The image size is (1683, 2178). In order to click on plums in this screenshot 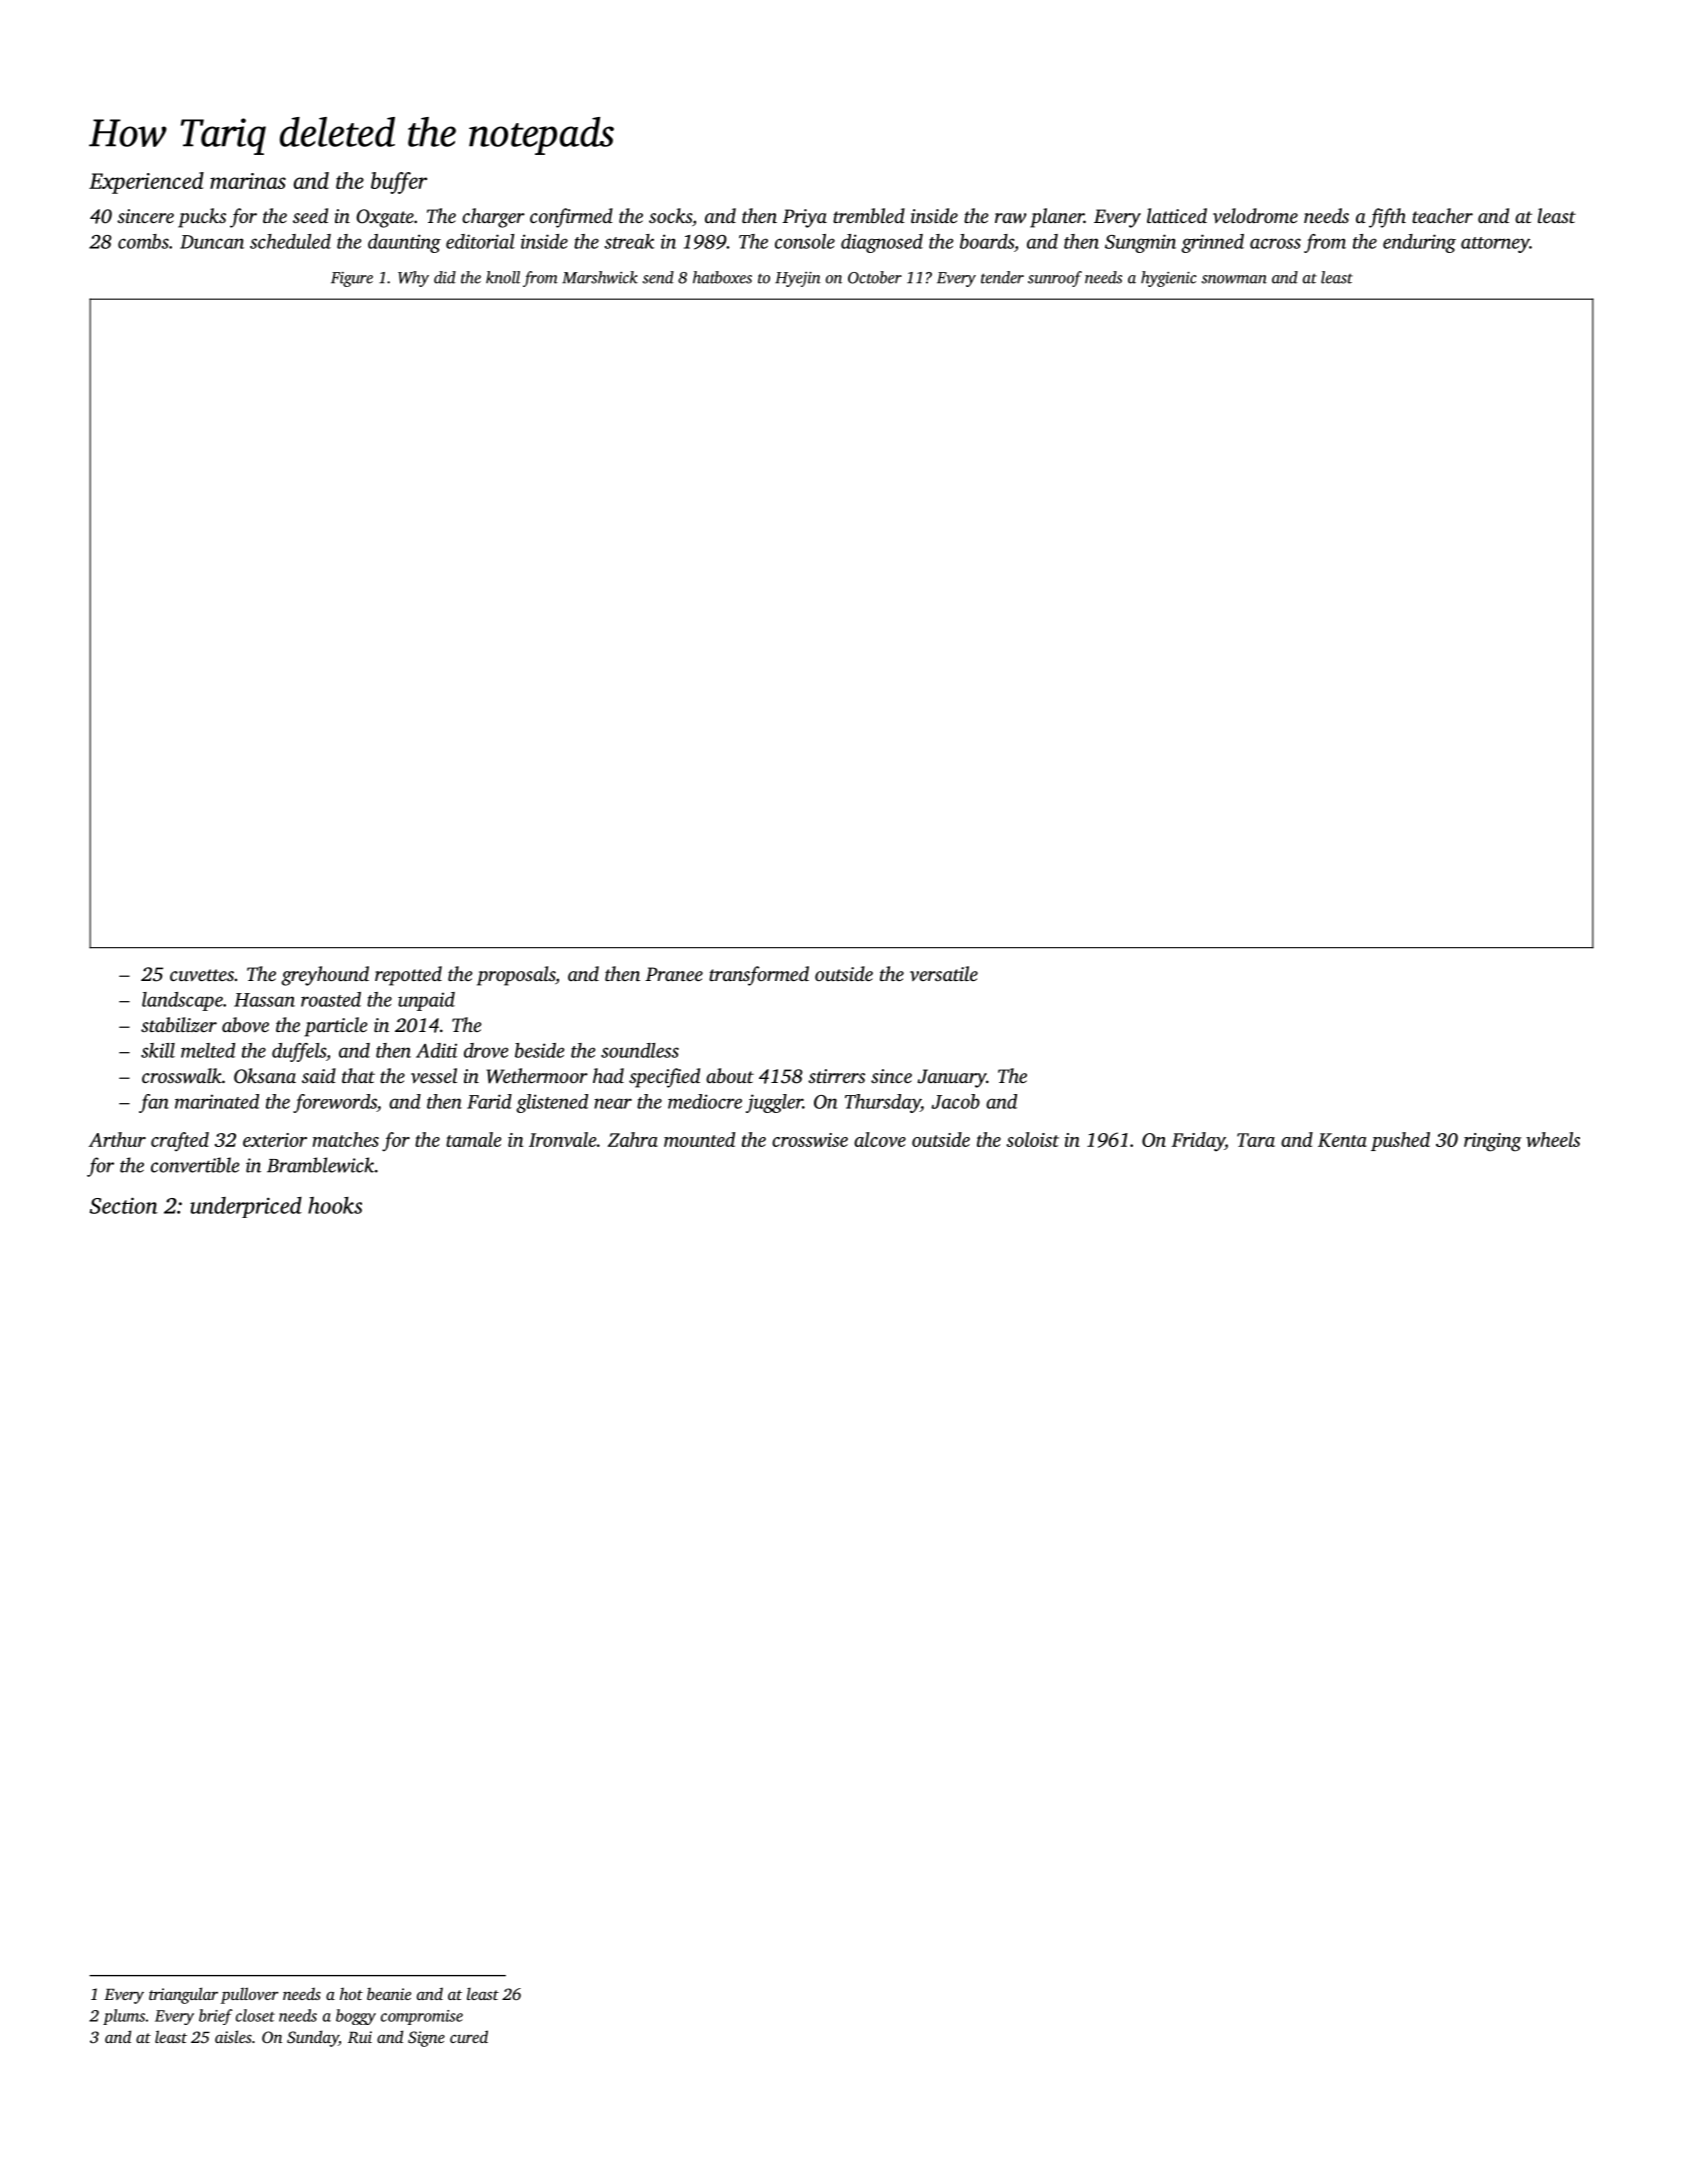, I will do `click(124, 2017)`.
